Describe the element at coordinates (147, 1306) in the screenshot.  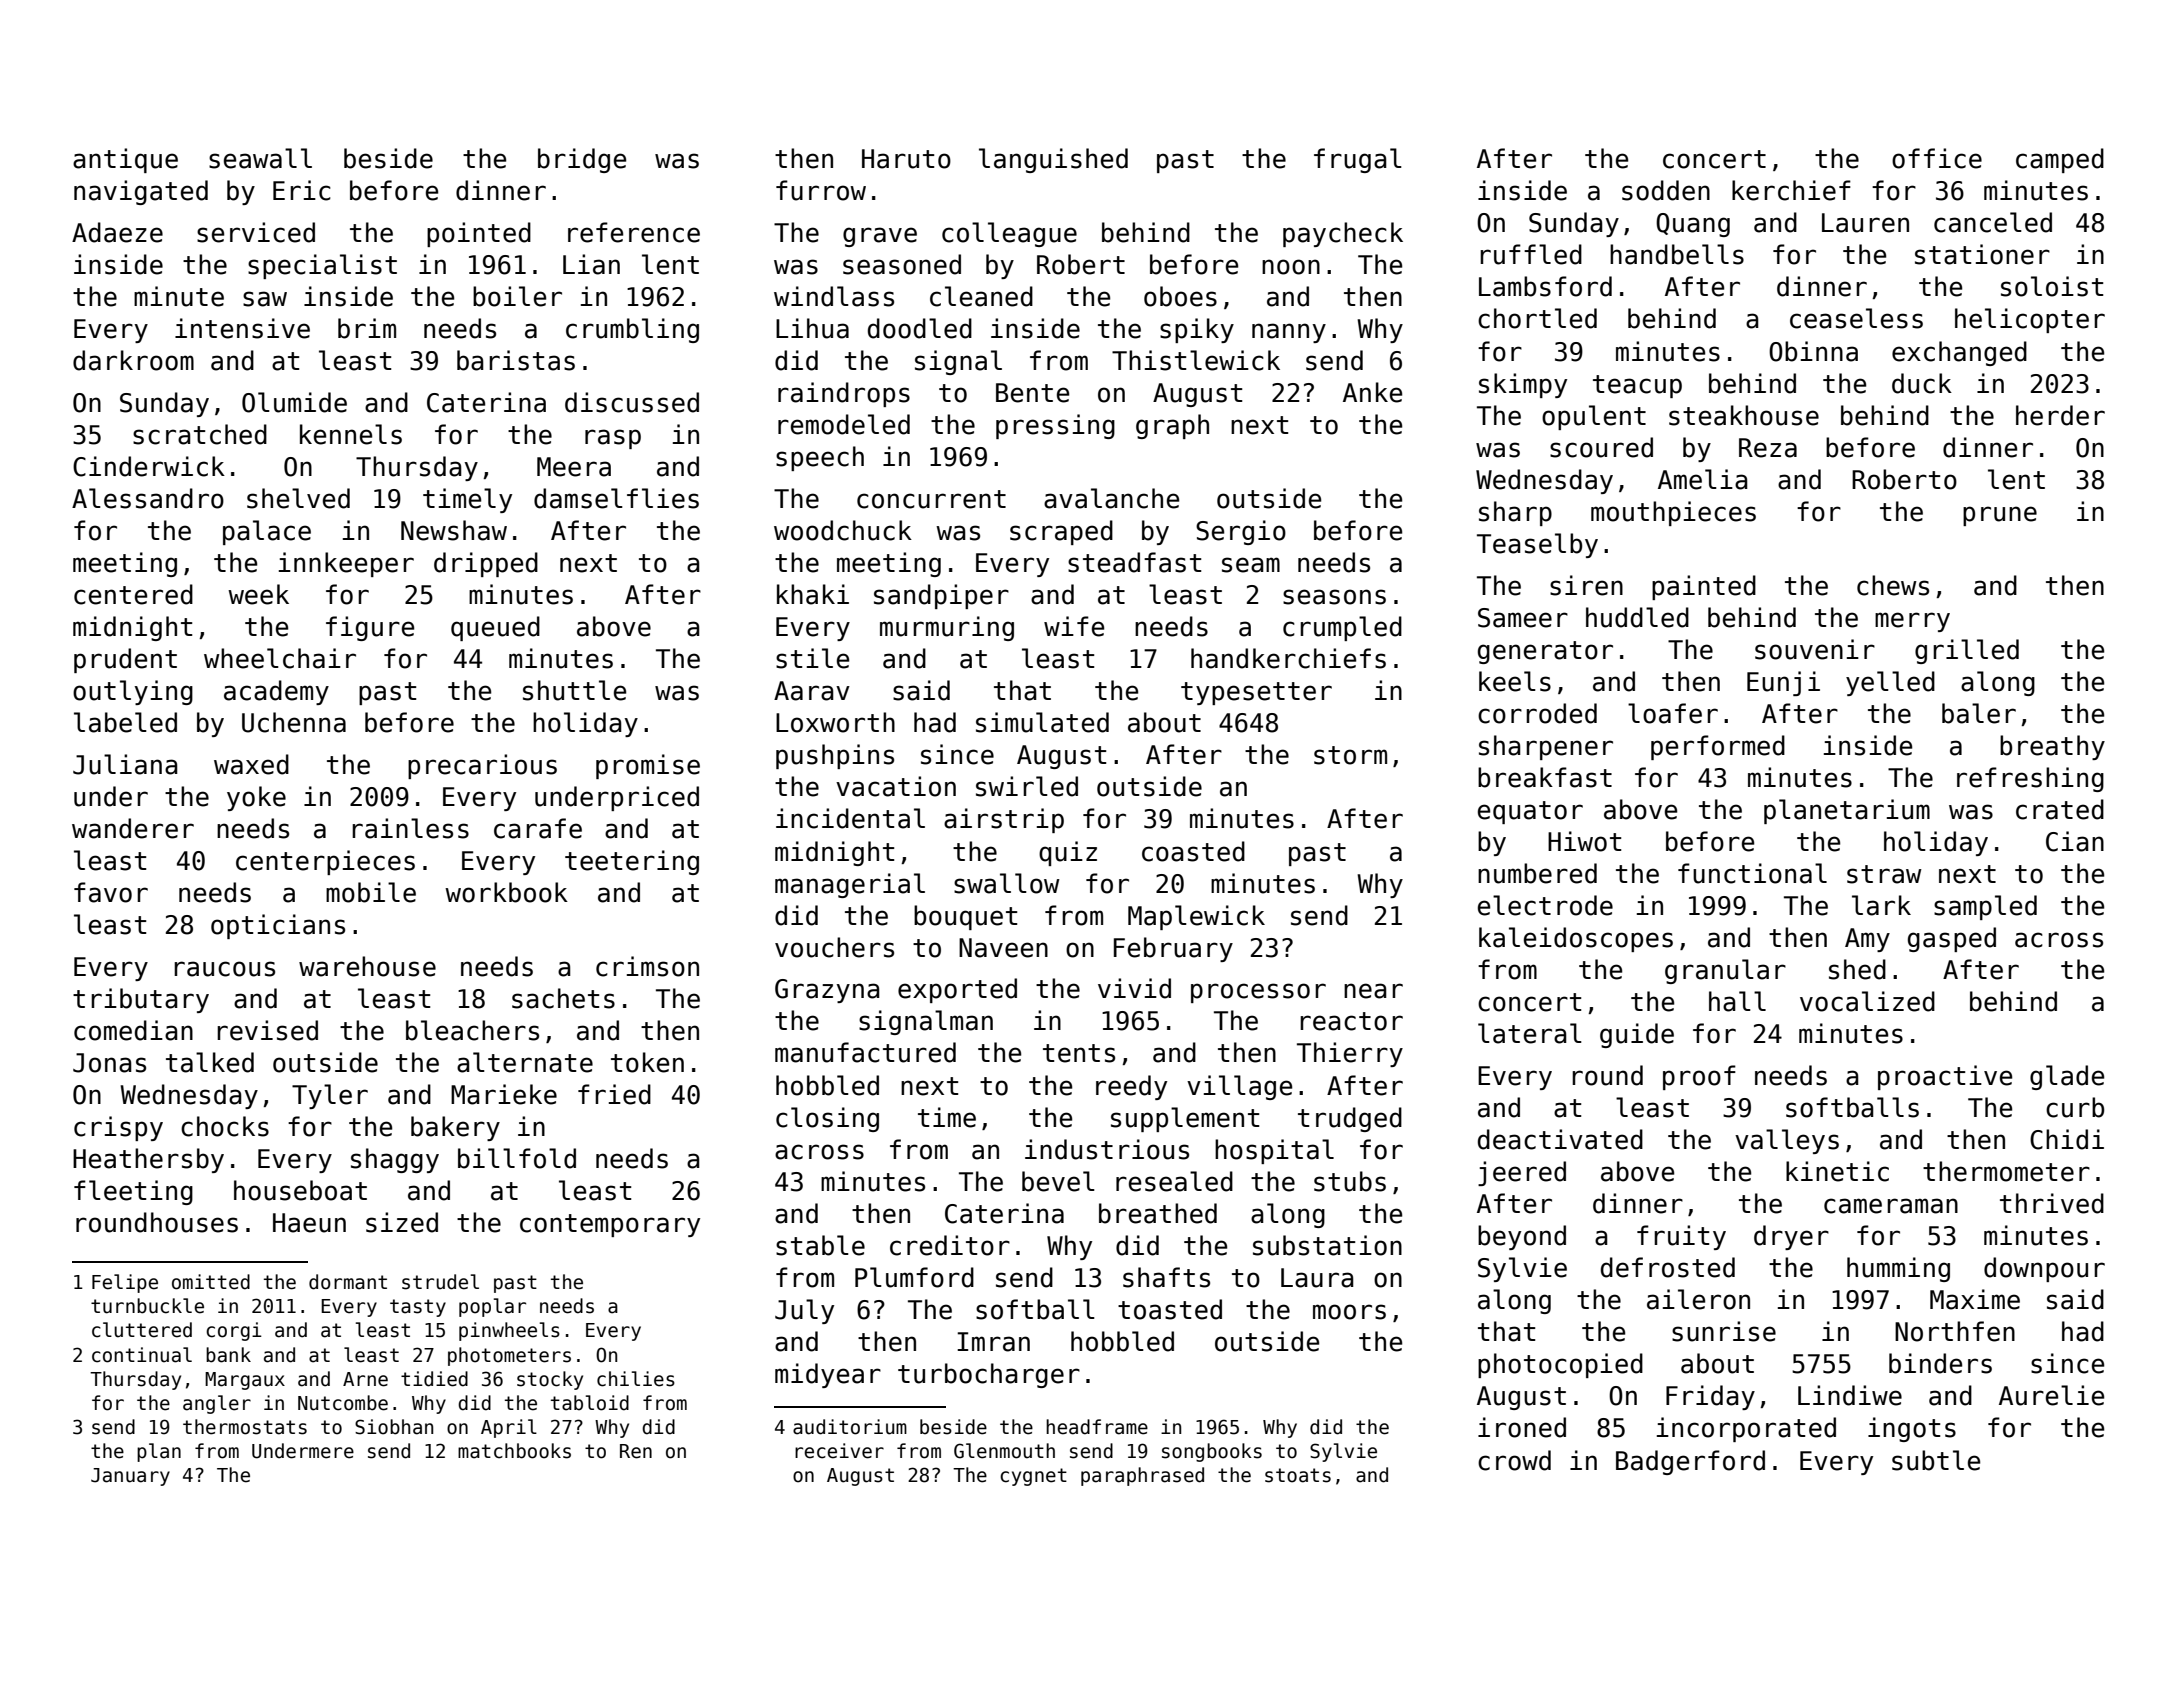
I see `turnbuckle` at that location.
